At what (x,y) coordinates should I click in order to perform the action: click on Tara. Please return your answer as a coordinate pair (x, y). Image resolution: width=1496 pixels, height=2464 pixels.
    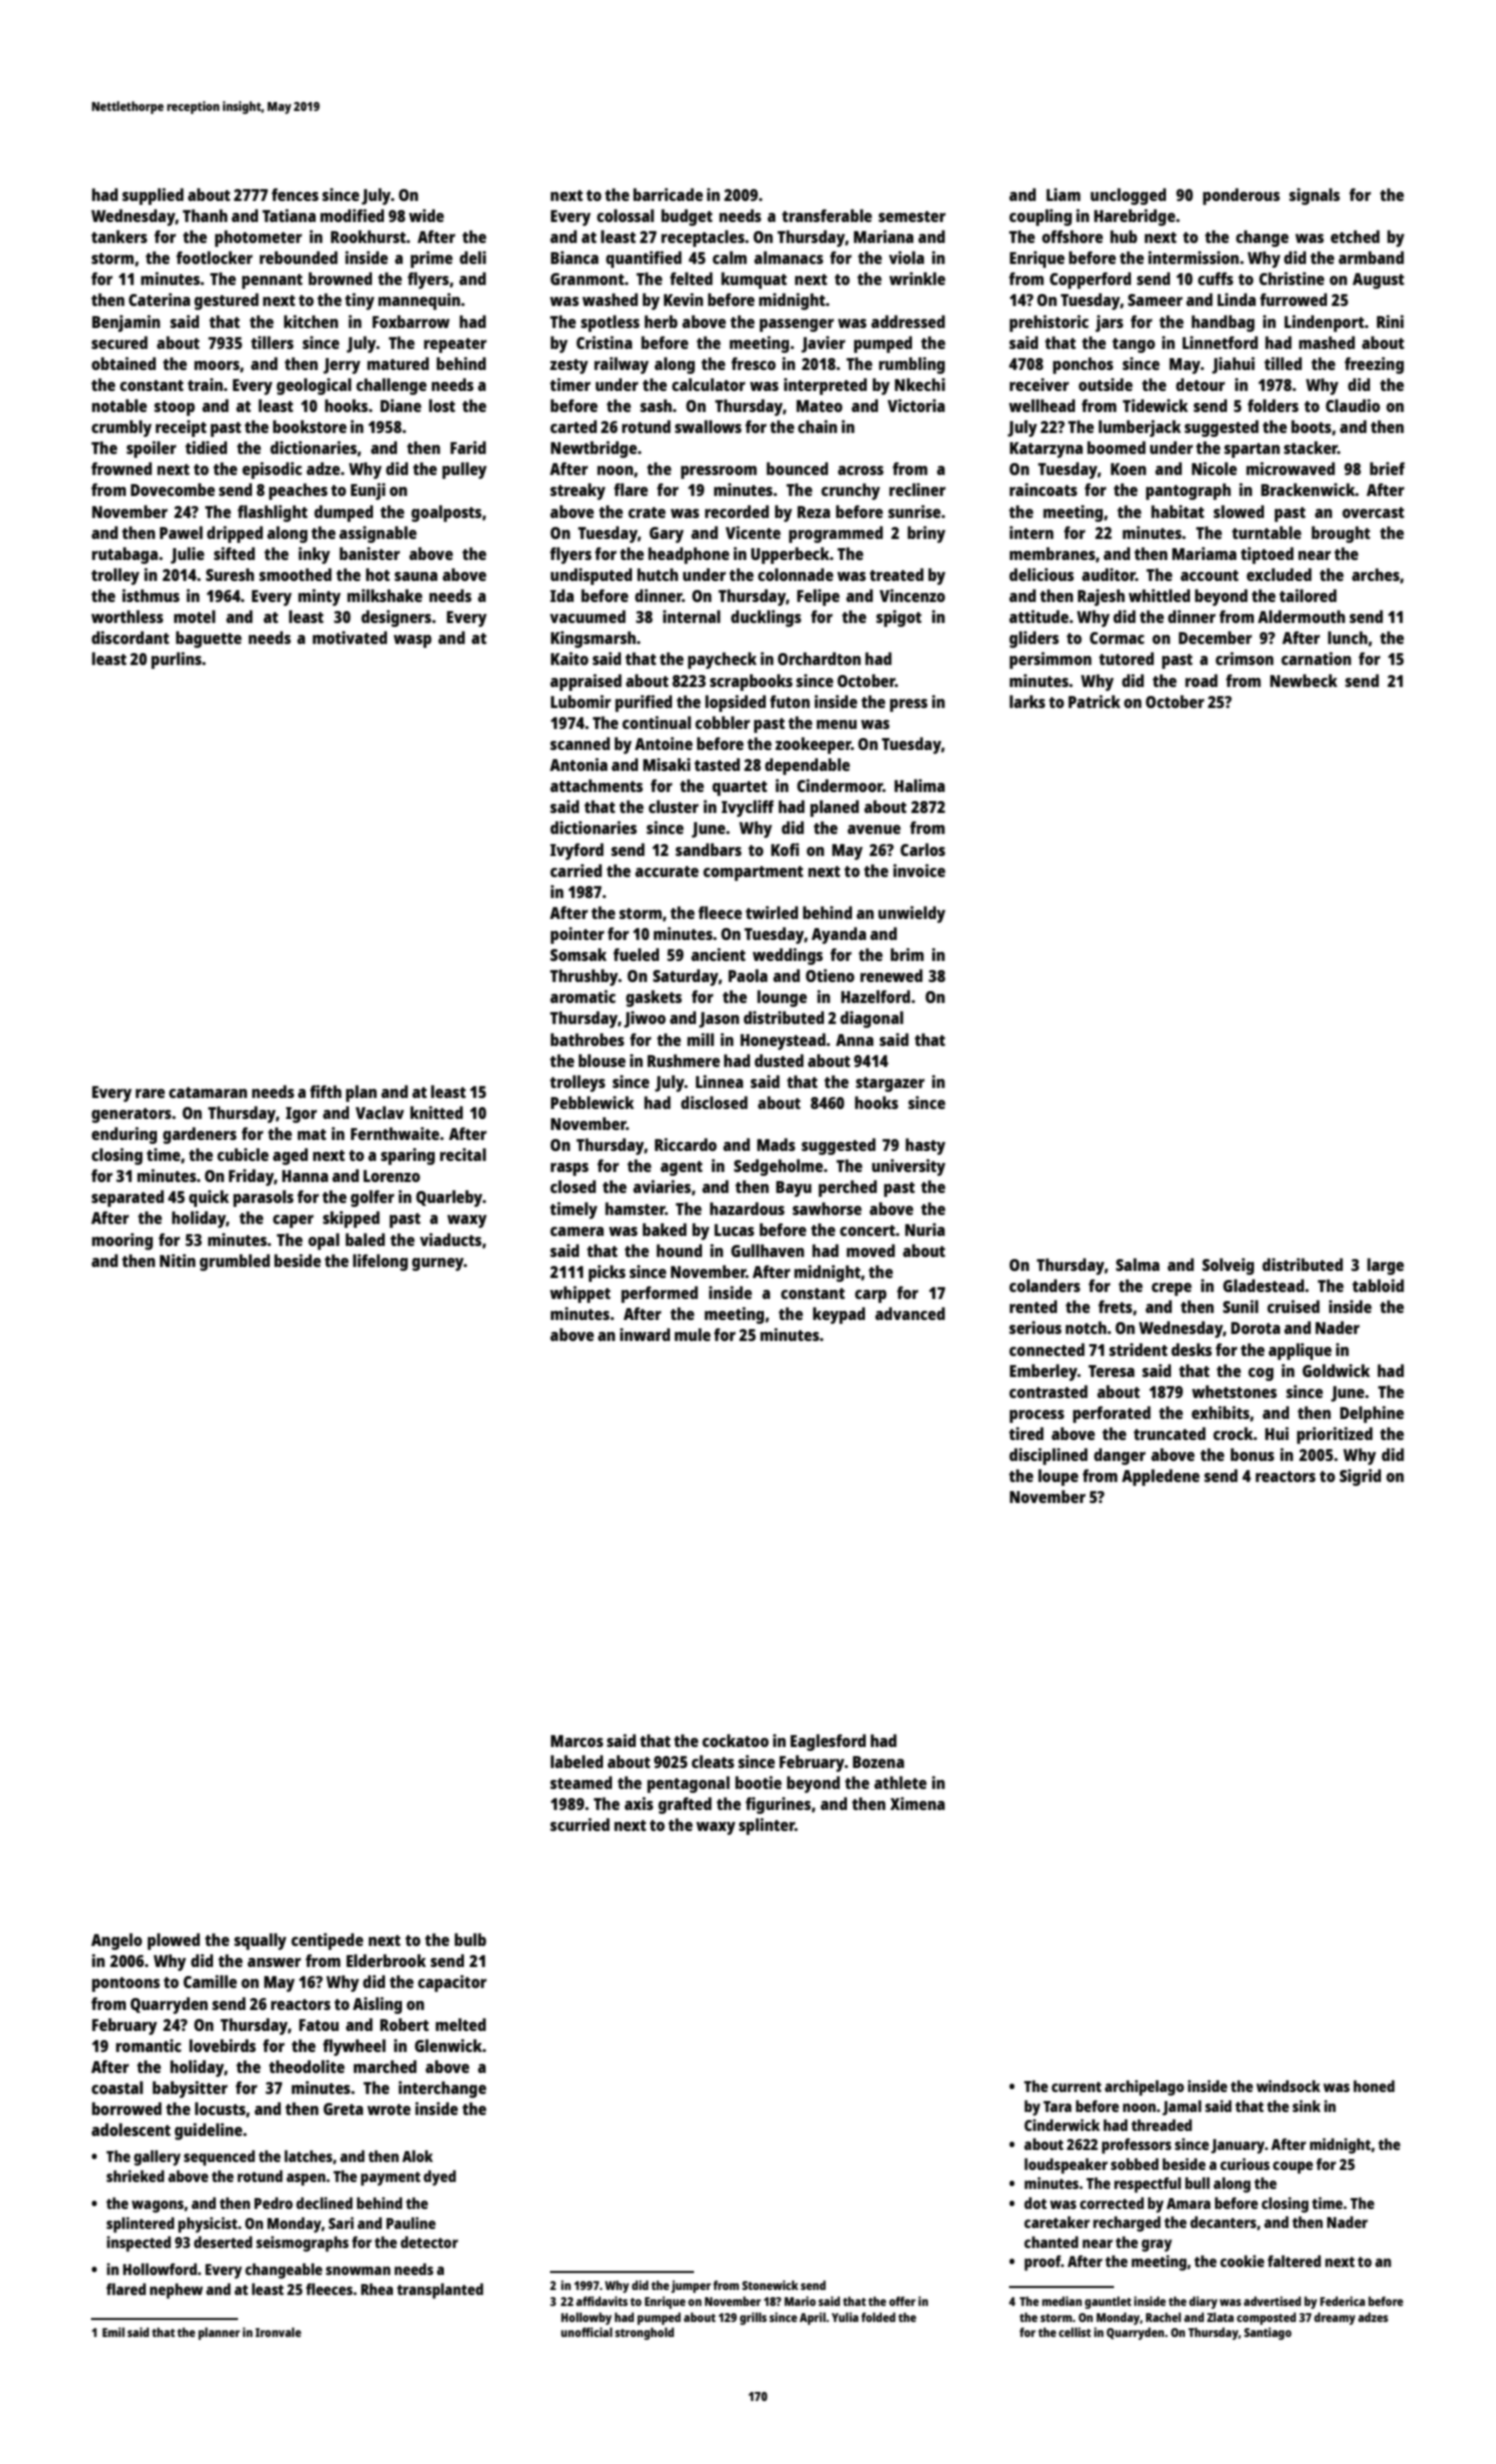
    Looking at the image, I should click on (1057, 2106).
